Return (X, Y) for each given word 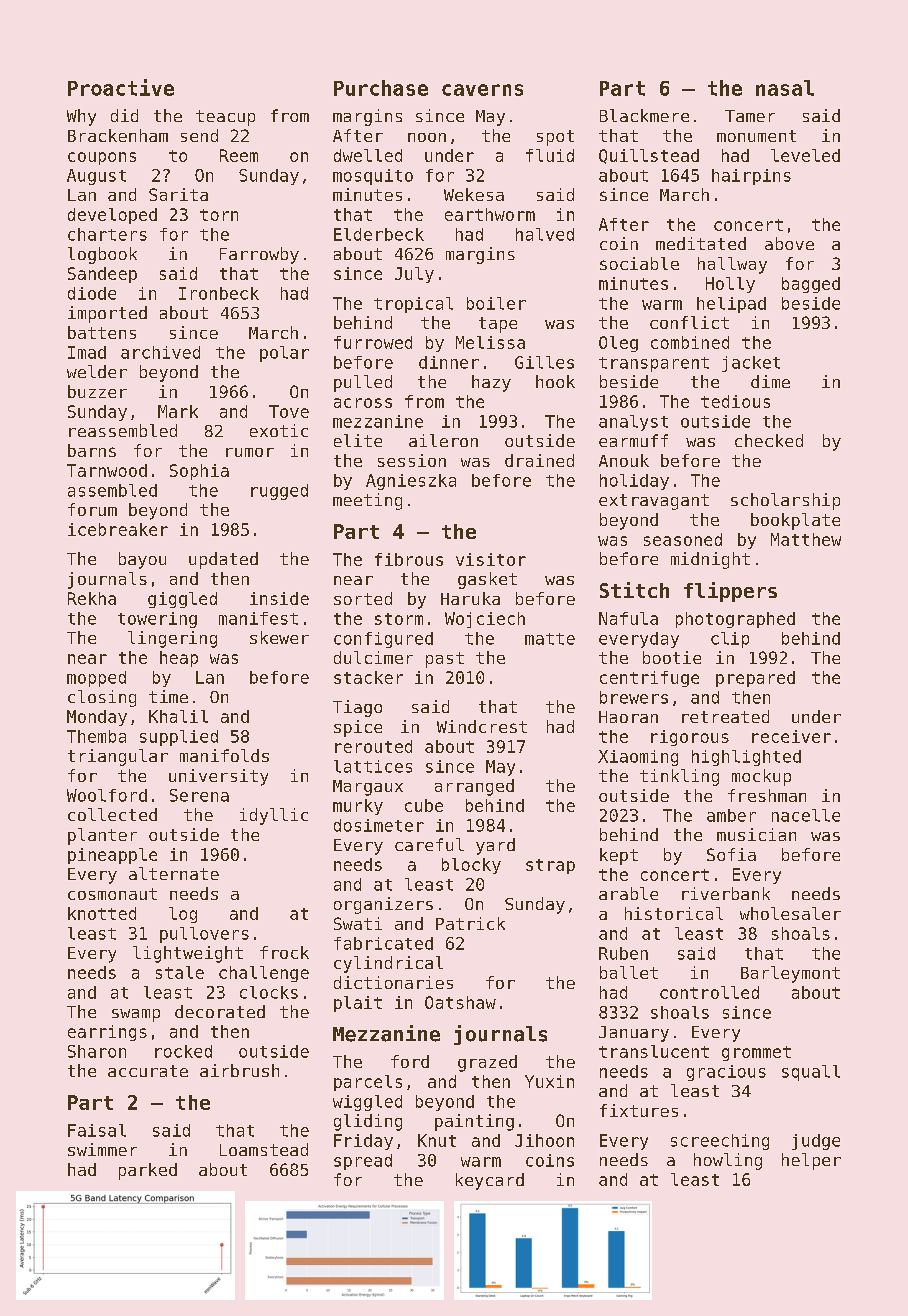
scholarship (785, 501)
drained (539, 460)
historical (674, 913)
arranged (474, 787)
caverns (482, 90)
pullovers (204, 935)
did (124, 115)
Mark (178, 411)
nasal (785, 88)
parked (148, 1171)
